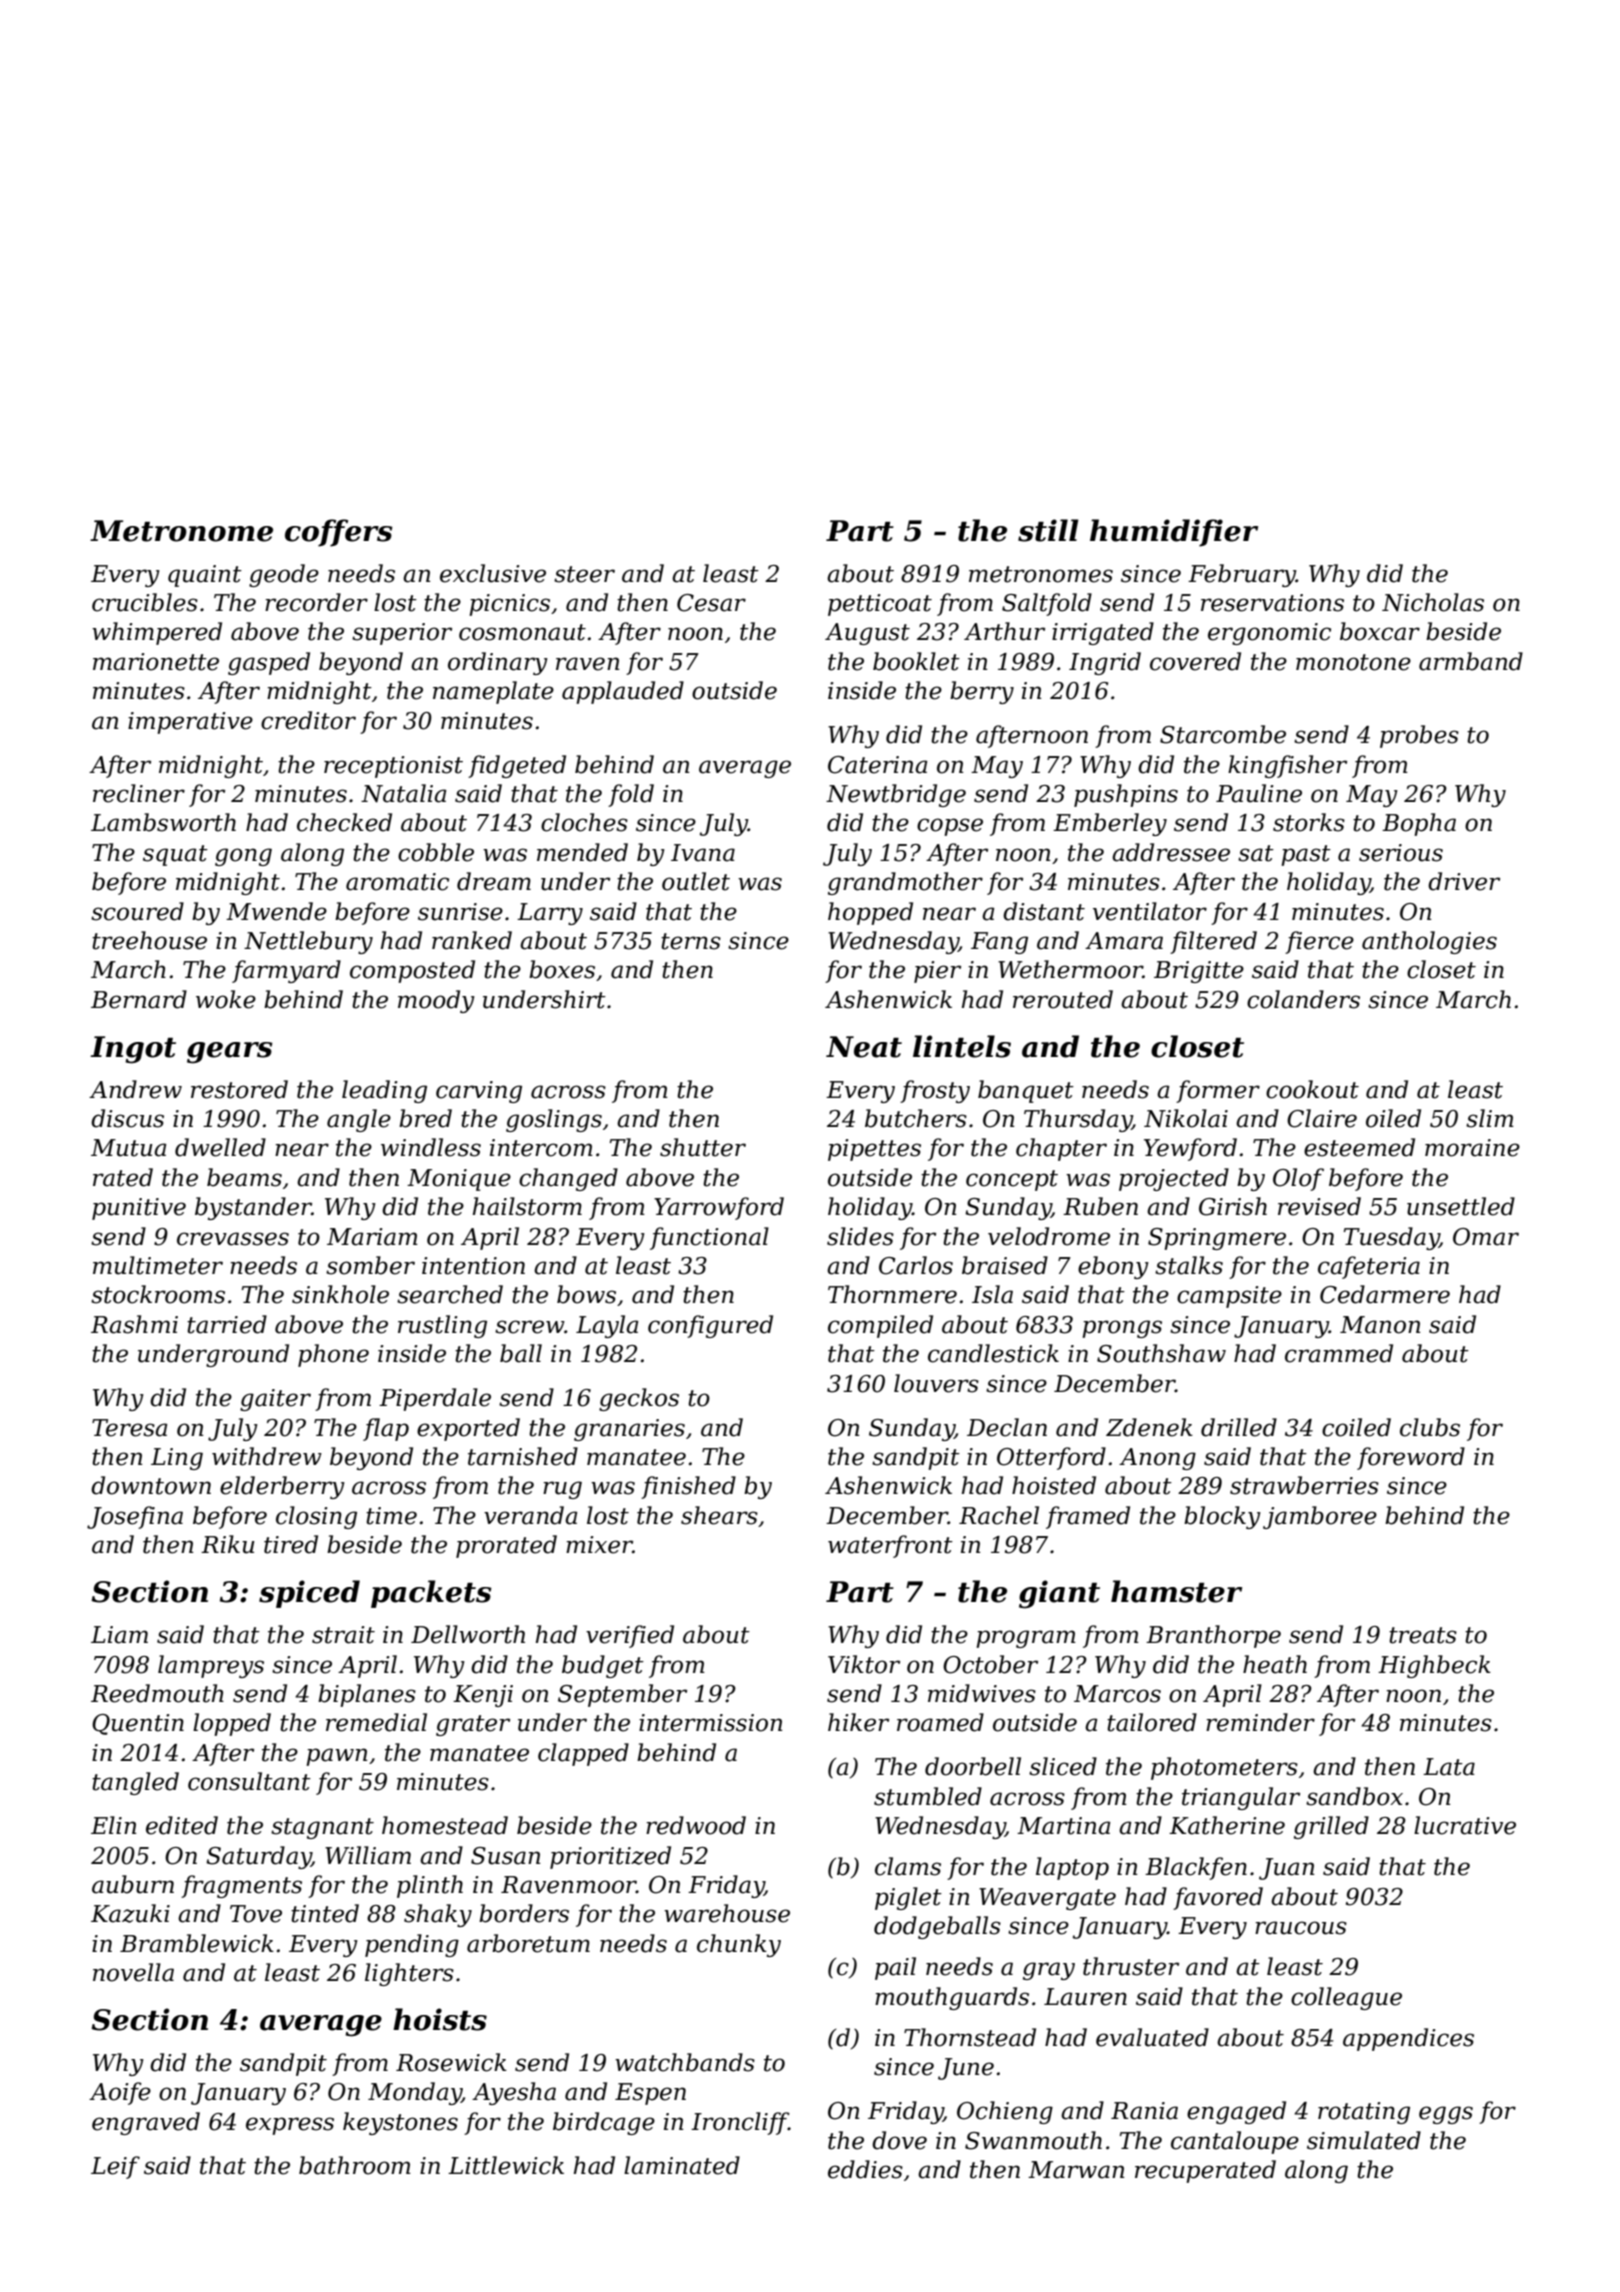  What do you see at coordinates (1033, 2140) in the page?
I see `Swanmouth` at bounding box center [1033, 2140].
